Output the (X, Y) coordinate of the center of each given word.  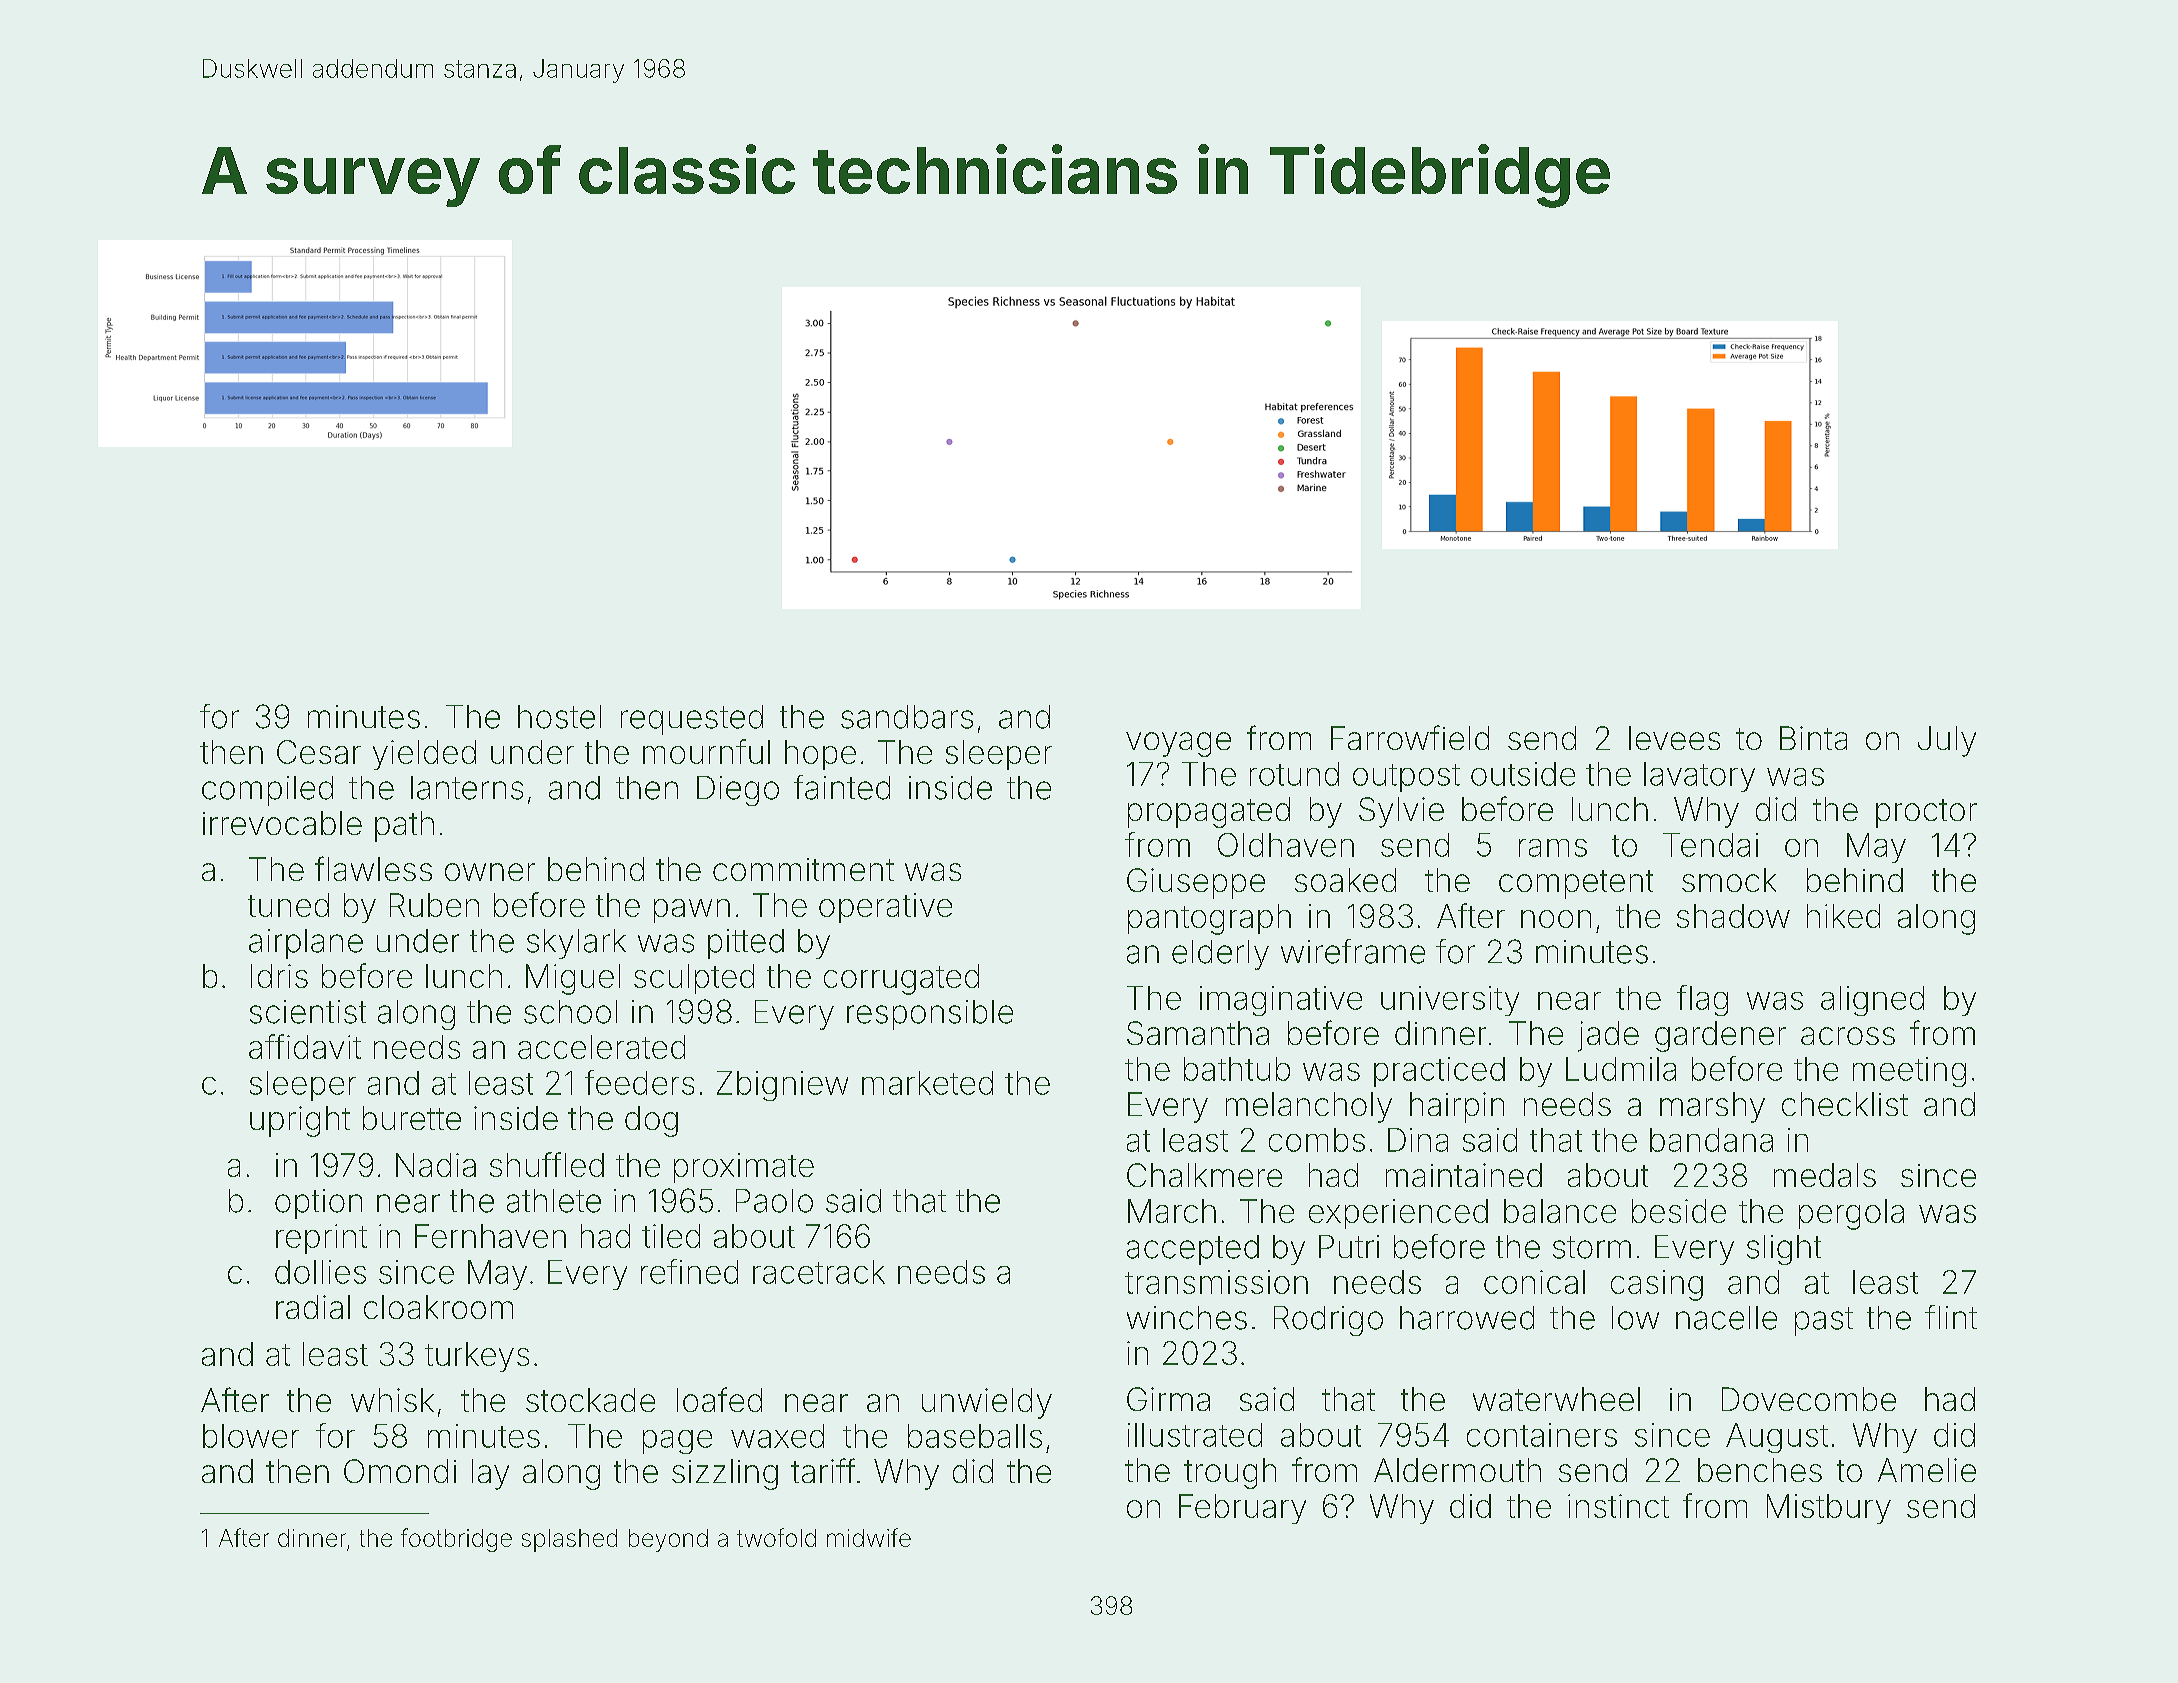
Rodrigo (1328, 1321)
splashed (569, 1540)
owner (490, 872)
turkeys (477, 1357)
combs (1317, 1140)
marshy (1712, 1107)
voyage (1178, 744)
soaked (1345, 880)
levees (1674, 738)
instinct (1618, 1506)
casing (1657, 1285)
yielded (424, 755)
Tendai (1710, 845)
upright (300, 1121)
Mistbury (1829, 1509)
